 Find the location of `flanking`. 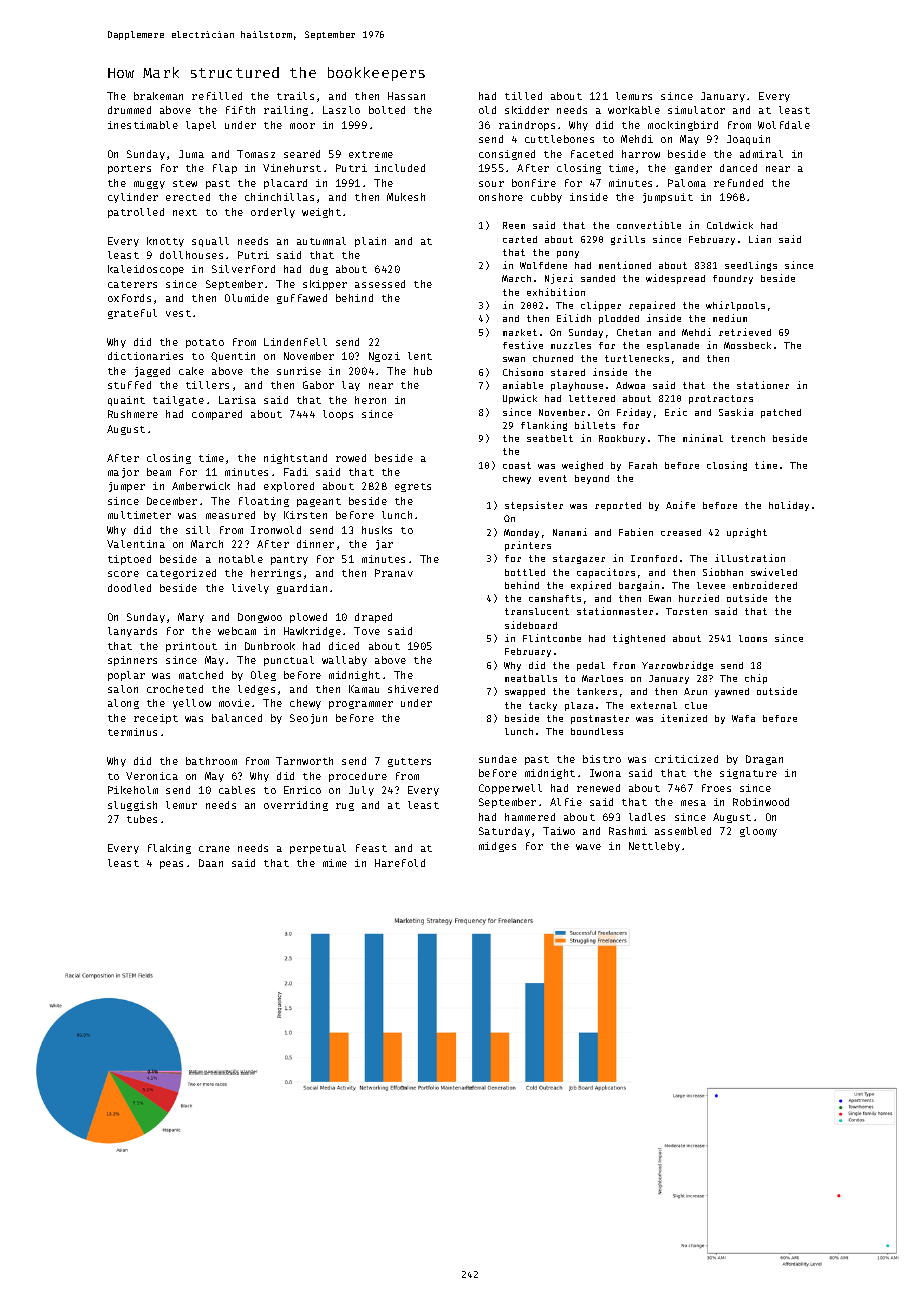

flanking is located at coordinates (544, 426).
